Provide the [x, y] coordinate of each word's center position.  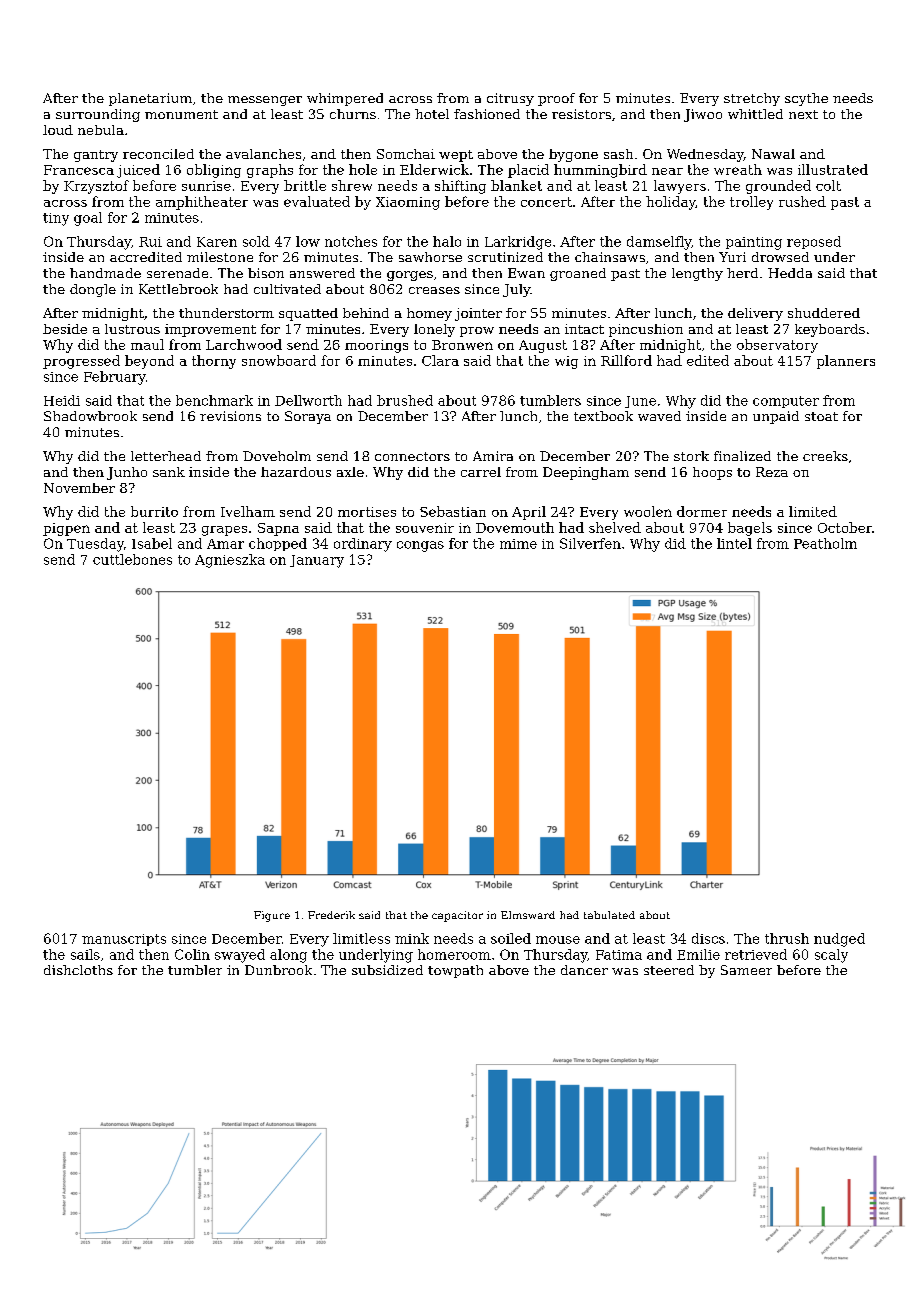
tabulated [609, 915]
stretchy [752, 99]
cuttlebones [132, 559]
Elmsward [528, 915]
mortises [367, 512]
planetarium [150, 99]
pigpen [66, 529]
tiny [56, 219]
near [667, 171]
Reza [772, 472]
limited [813, 511]
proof [556, 99]
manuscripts [124, 940]
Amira [493, 456]
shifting [460, 187]
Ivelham [248, 511]
